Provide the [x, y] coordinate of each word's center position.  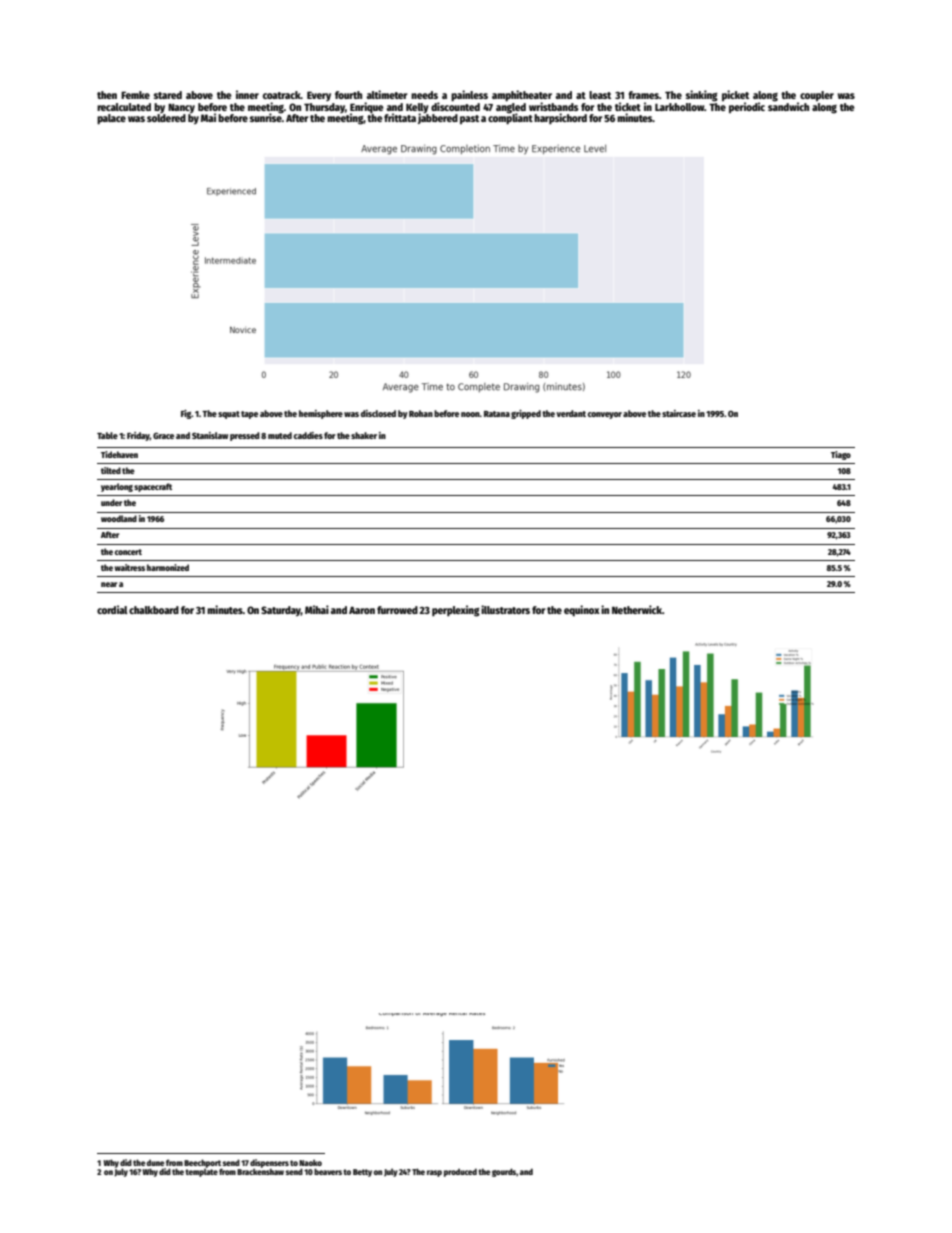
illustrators [505, 609]
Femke [135, 95]
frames [643, 95]
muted [280, 435]
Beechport [202, 1163]
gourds [504, 1172]
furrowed [397, 610]
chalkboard [154, 610]
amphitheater [522, 96]
